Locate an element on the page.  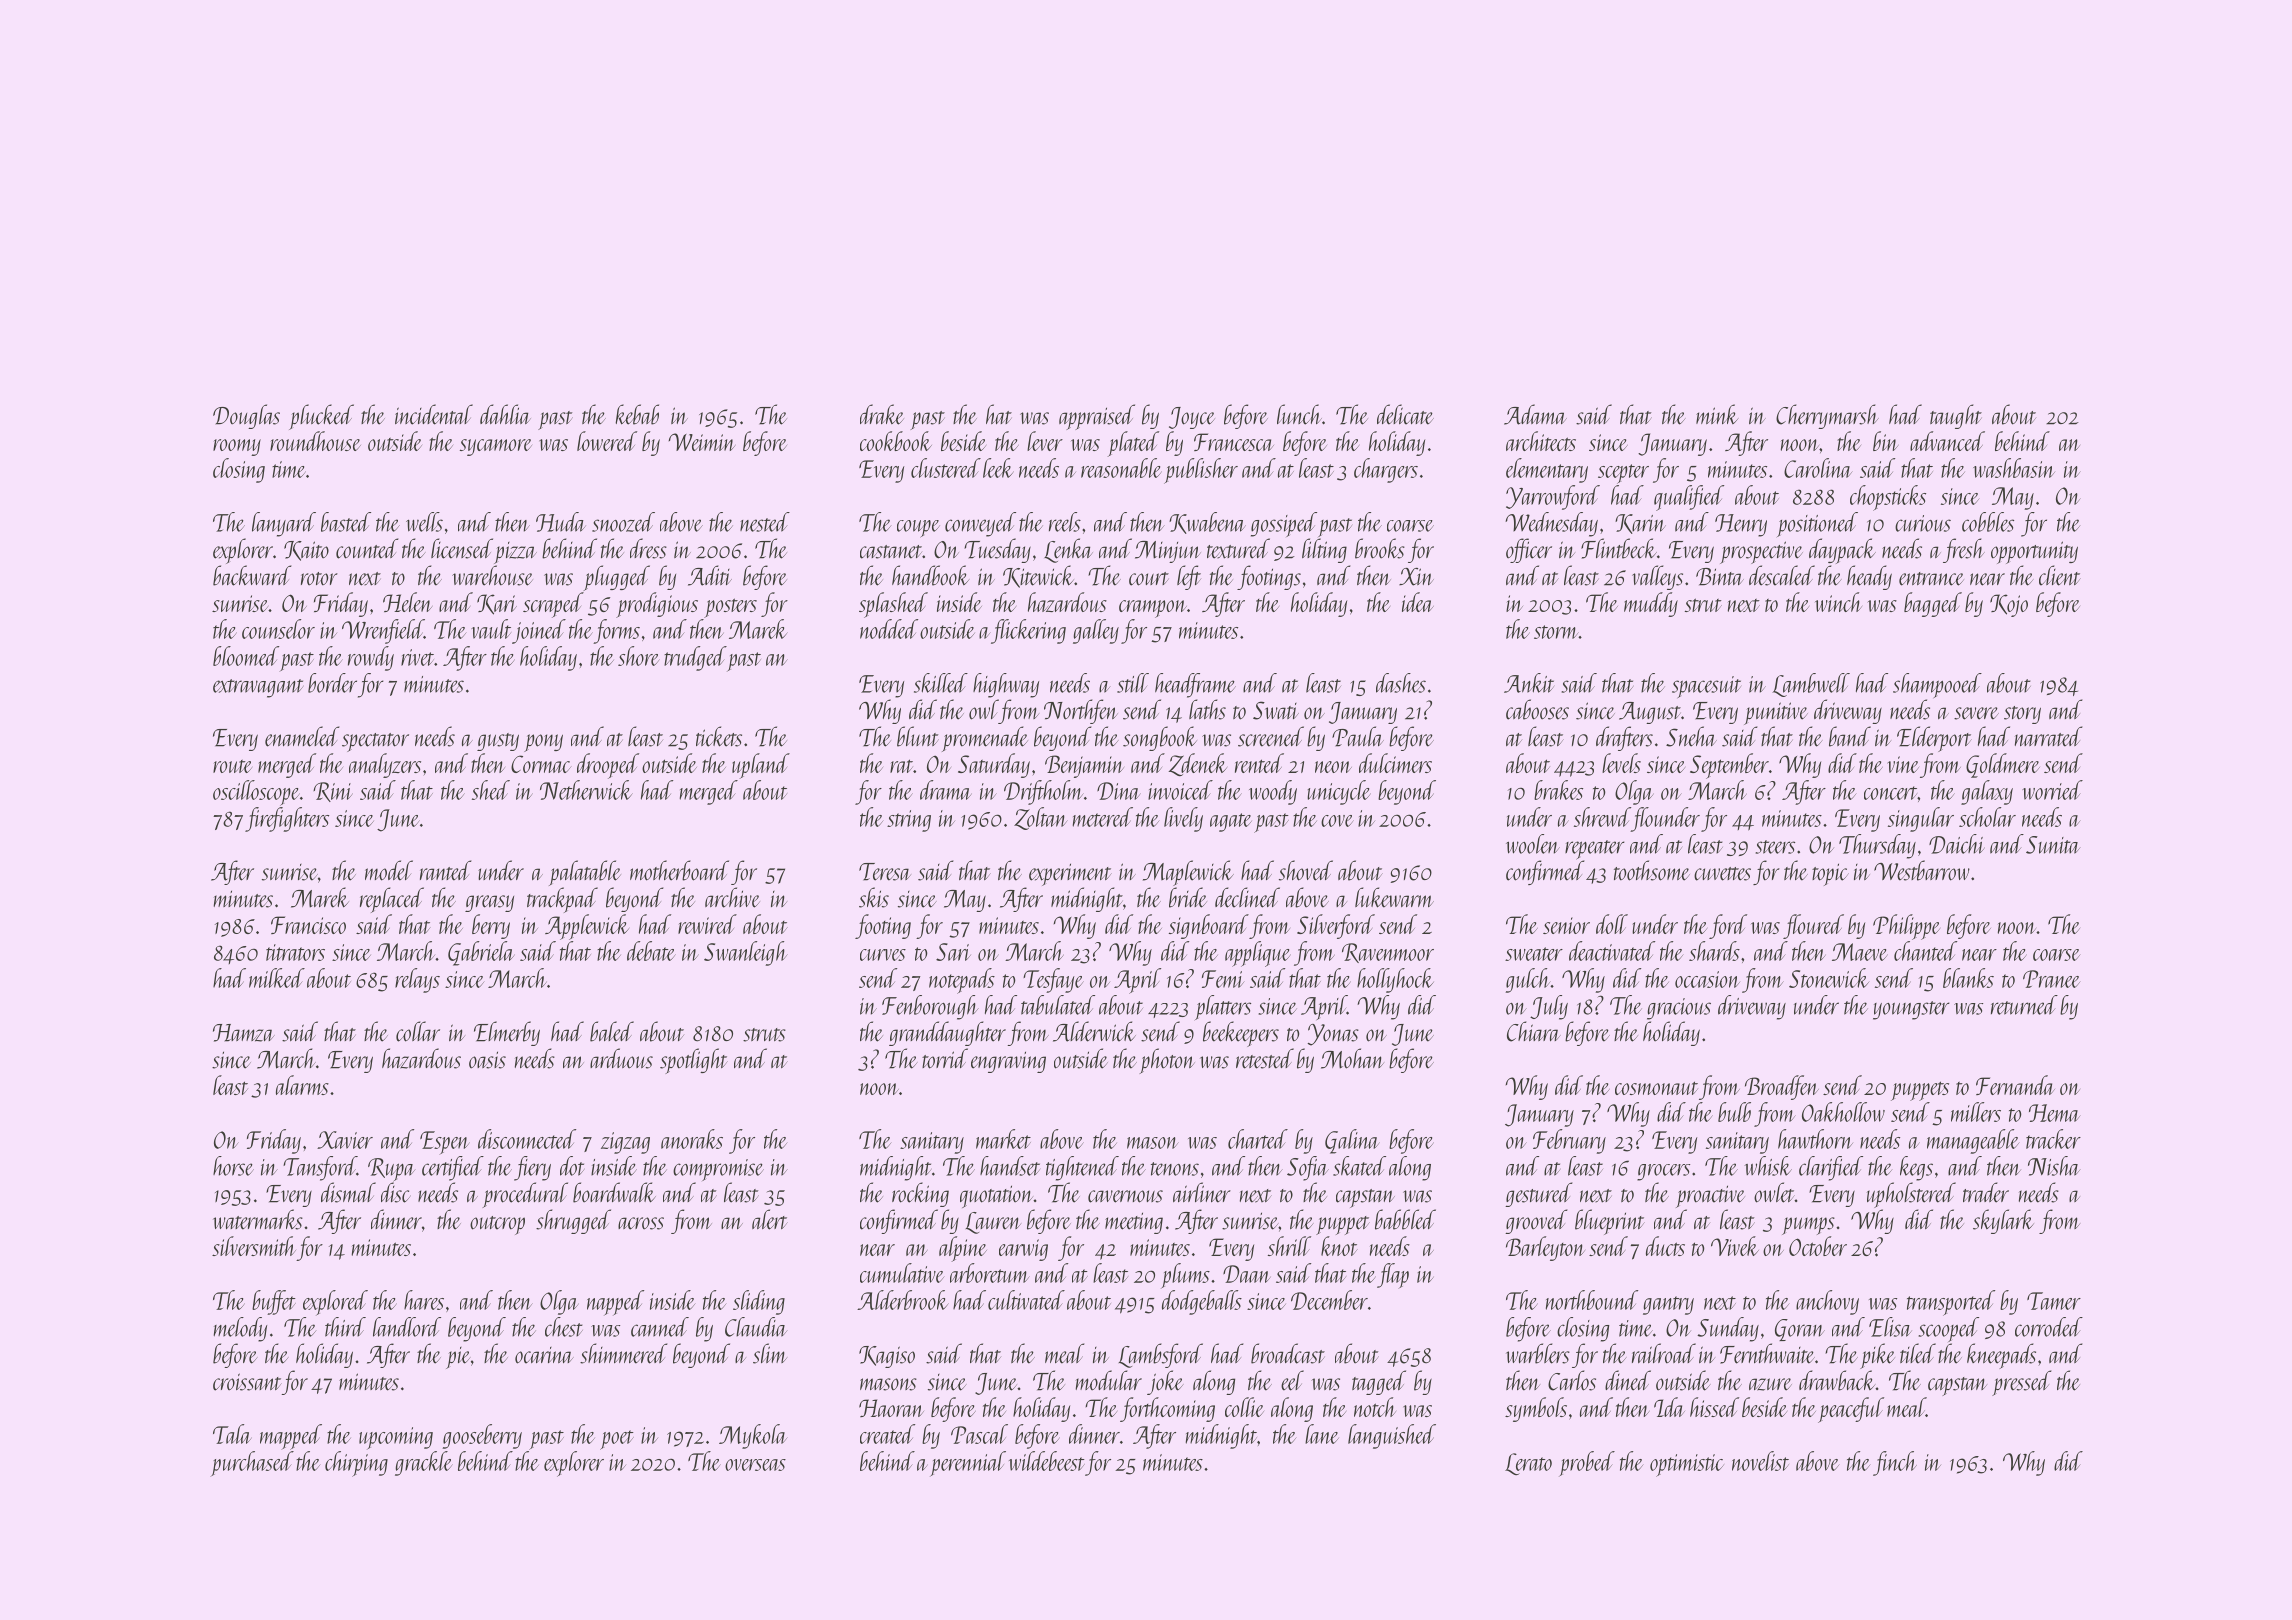
across is located at coordinates (641, 1223).
